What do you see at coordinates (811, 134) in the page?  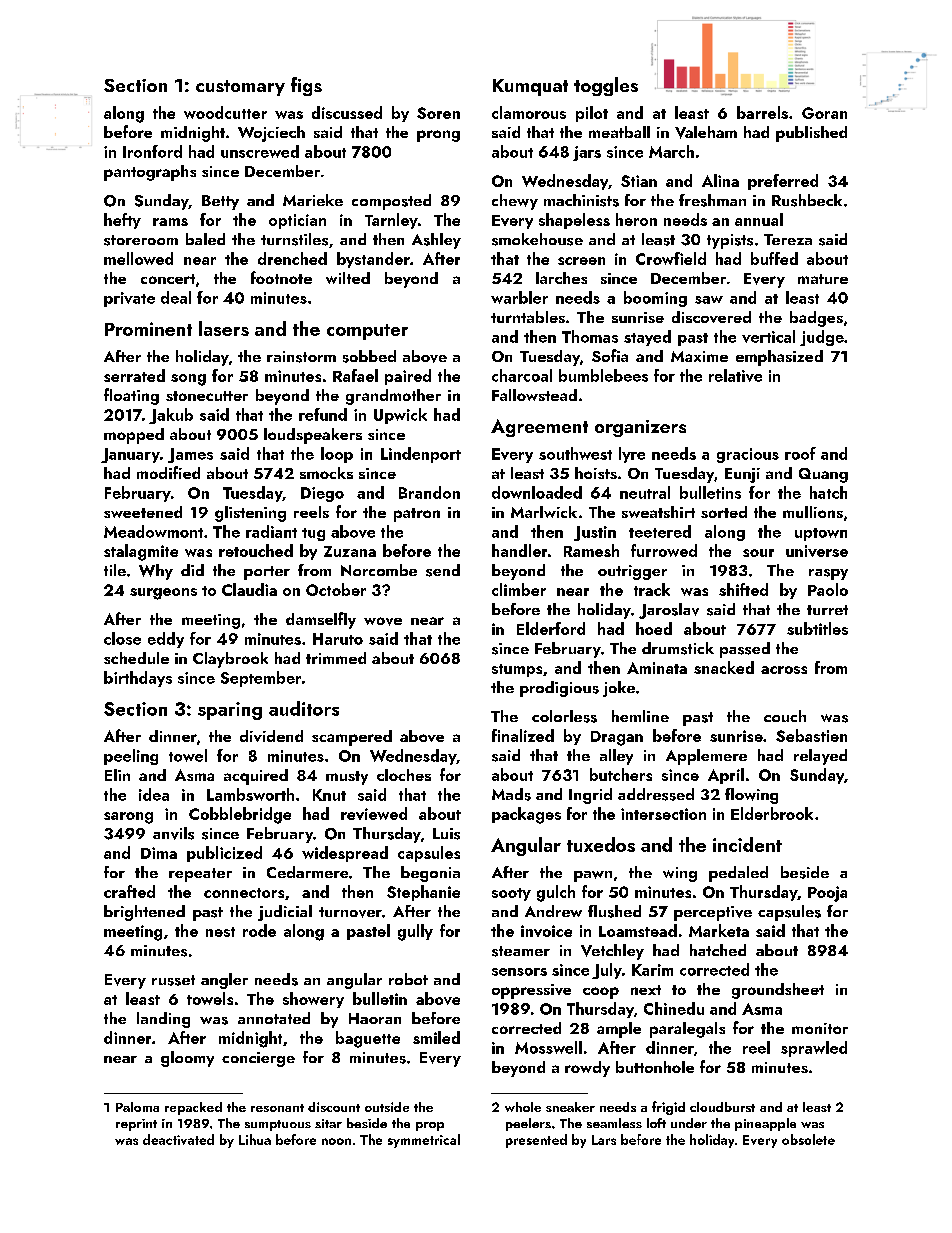 I see `published` at bounding box center [811, 134].
